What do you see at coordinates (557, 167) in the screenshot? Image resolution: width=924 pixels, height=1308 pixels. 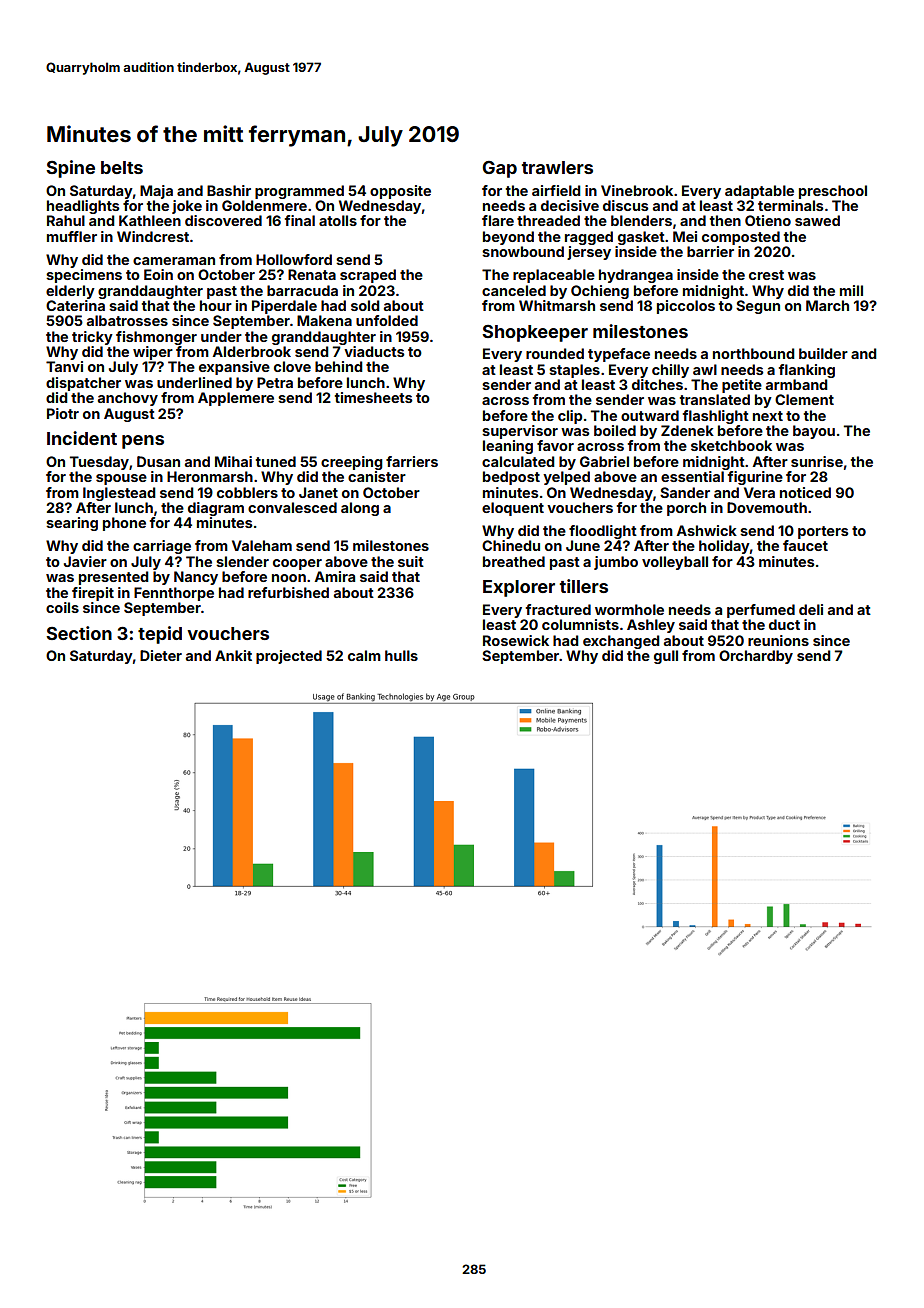 I see `trawlers` at bounding box center [557, 167].
